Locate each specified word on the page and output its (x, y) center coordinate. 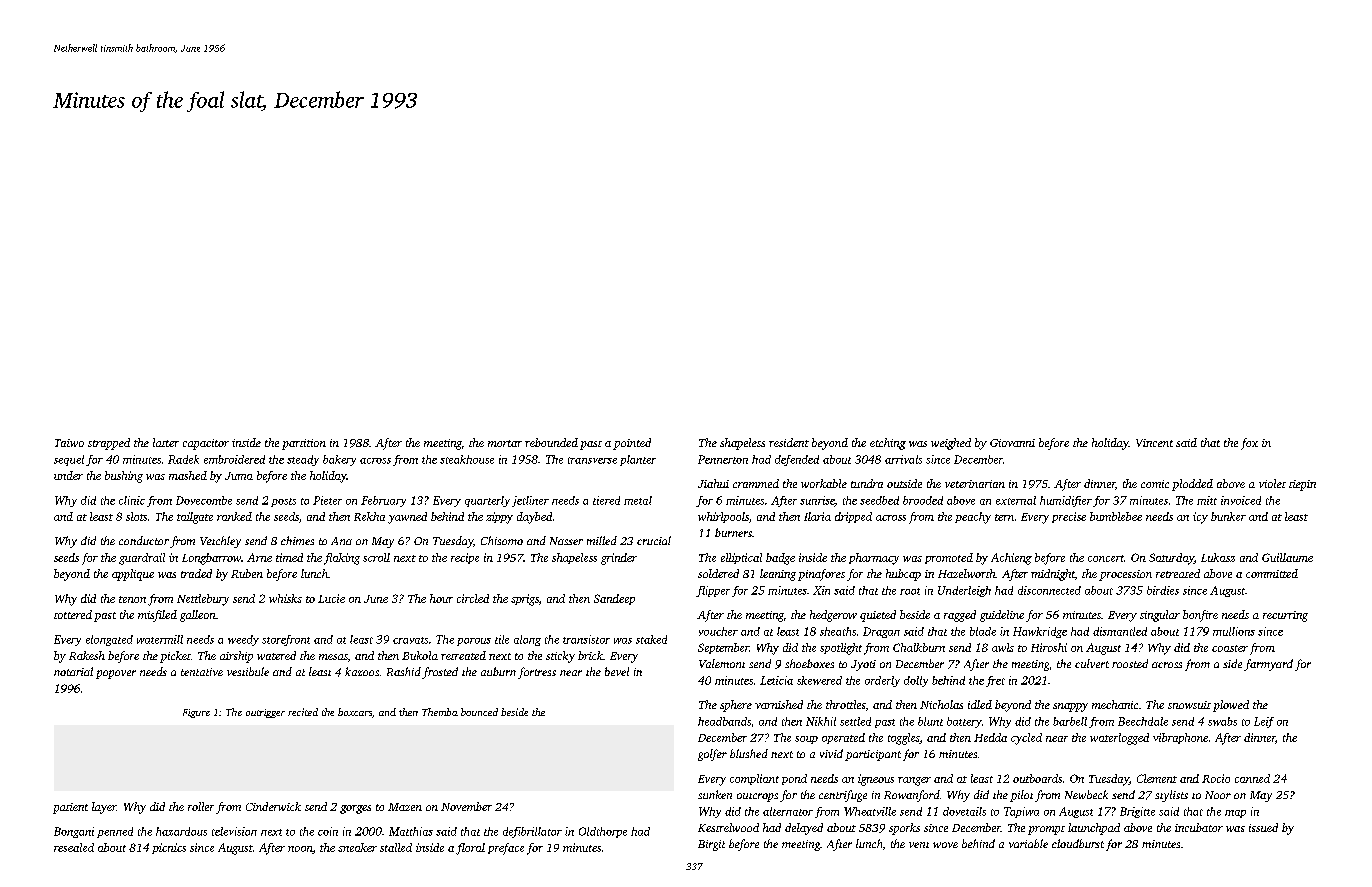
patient (70, 808)
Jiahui (713, 483)
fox (1249, 444)
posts (283, 502)
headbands (724, 721)
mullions (1234, 631)
